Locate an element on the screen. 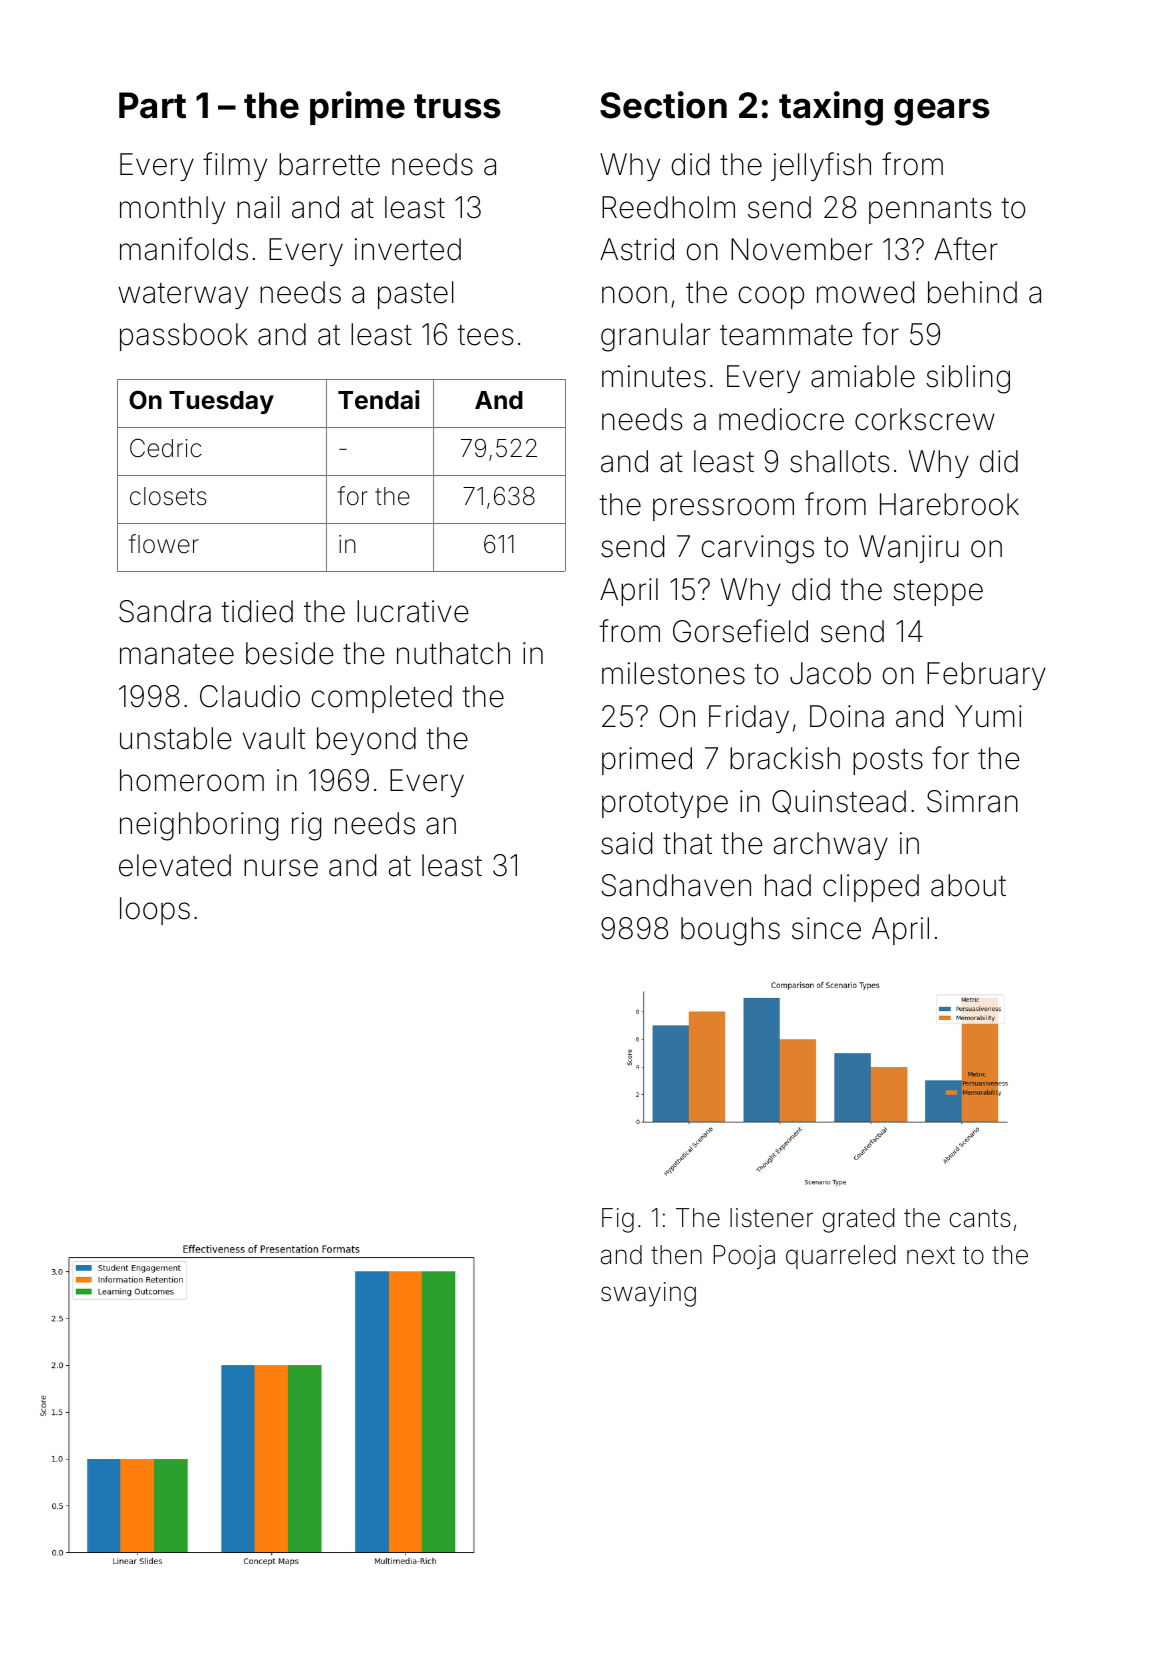 The image size is (1165, 1654). loops is located at coordinates (155, 911).
